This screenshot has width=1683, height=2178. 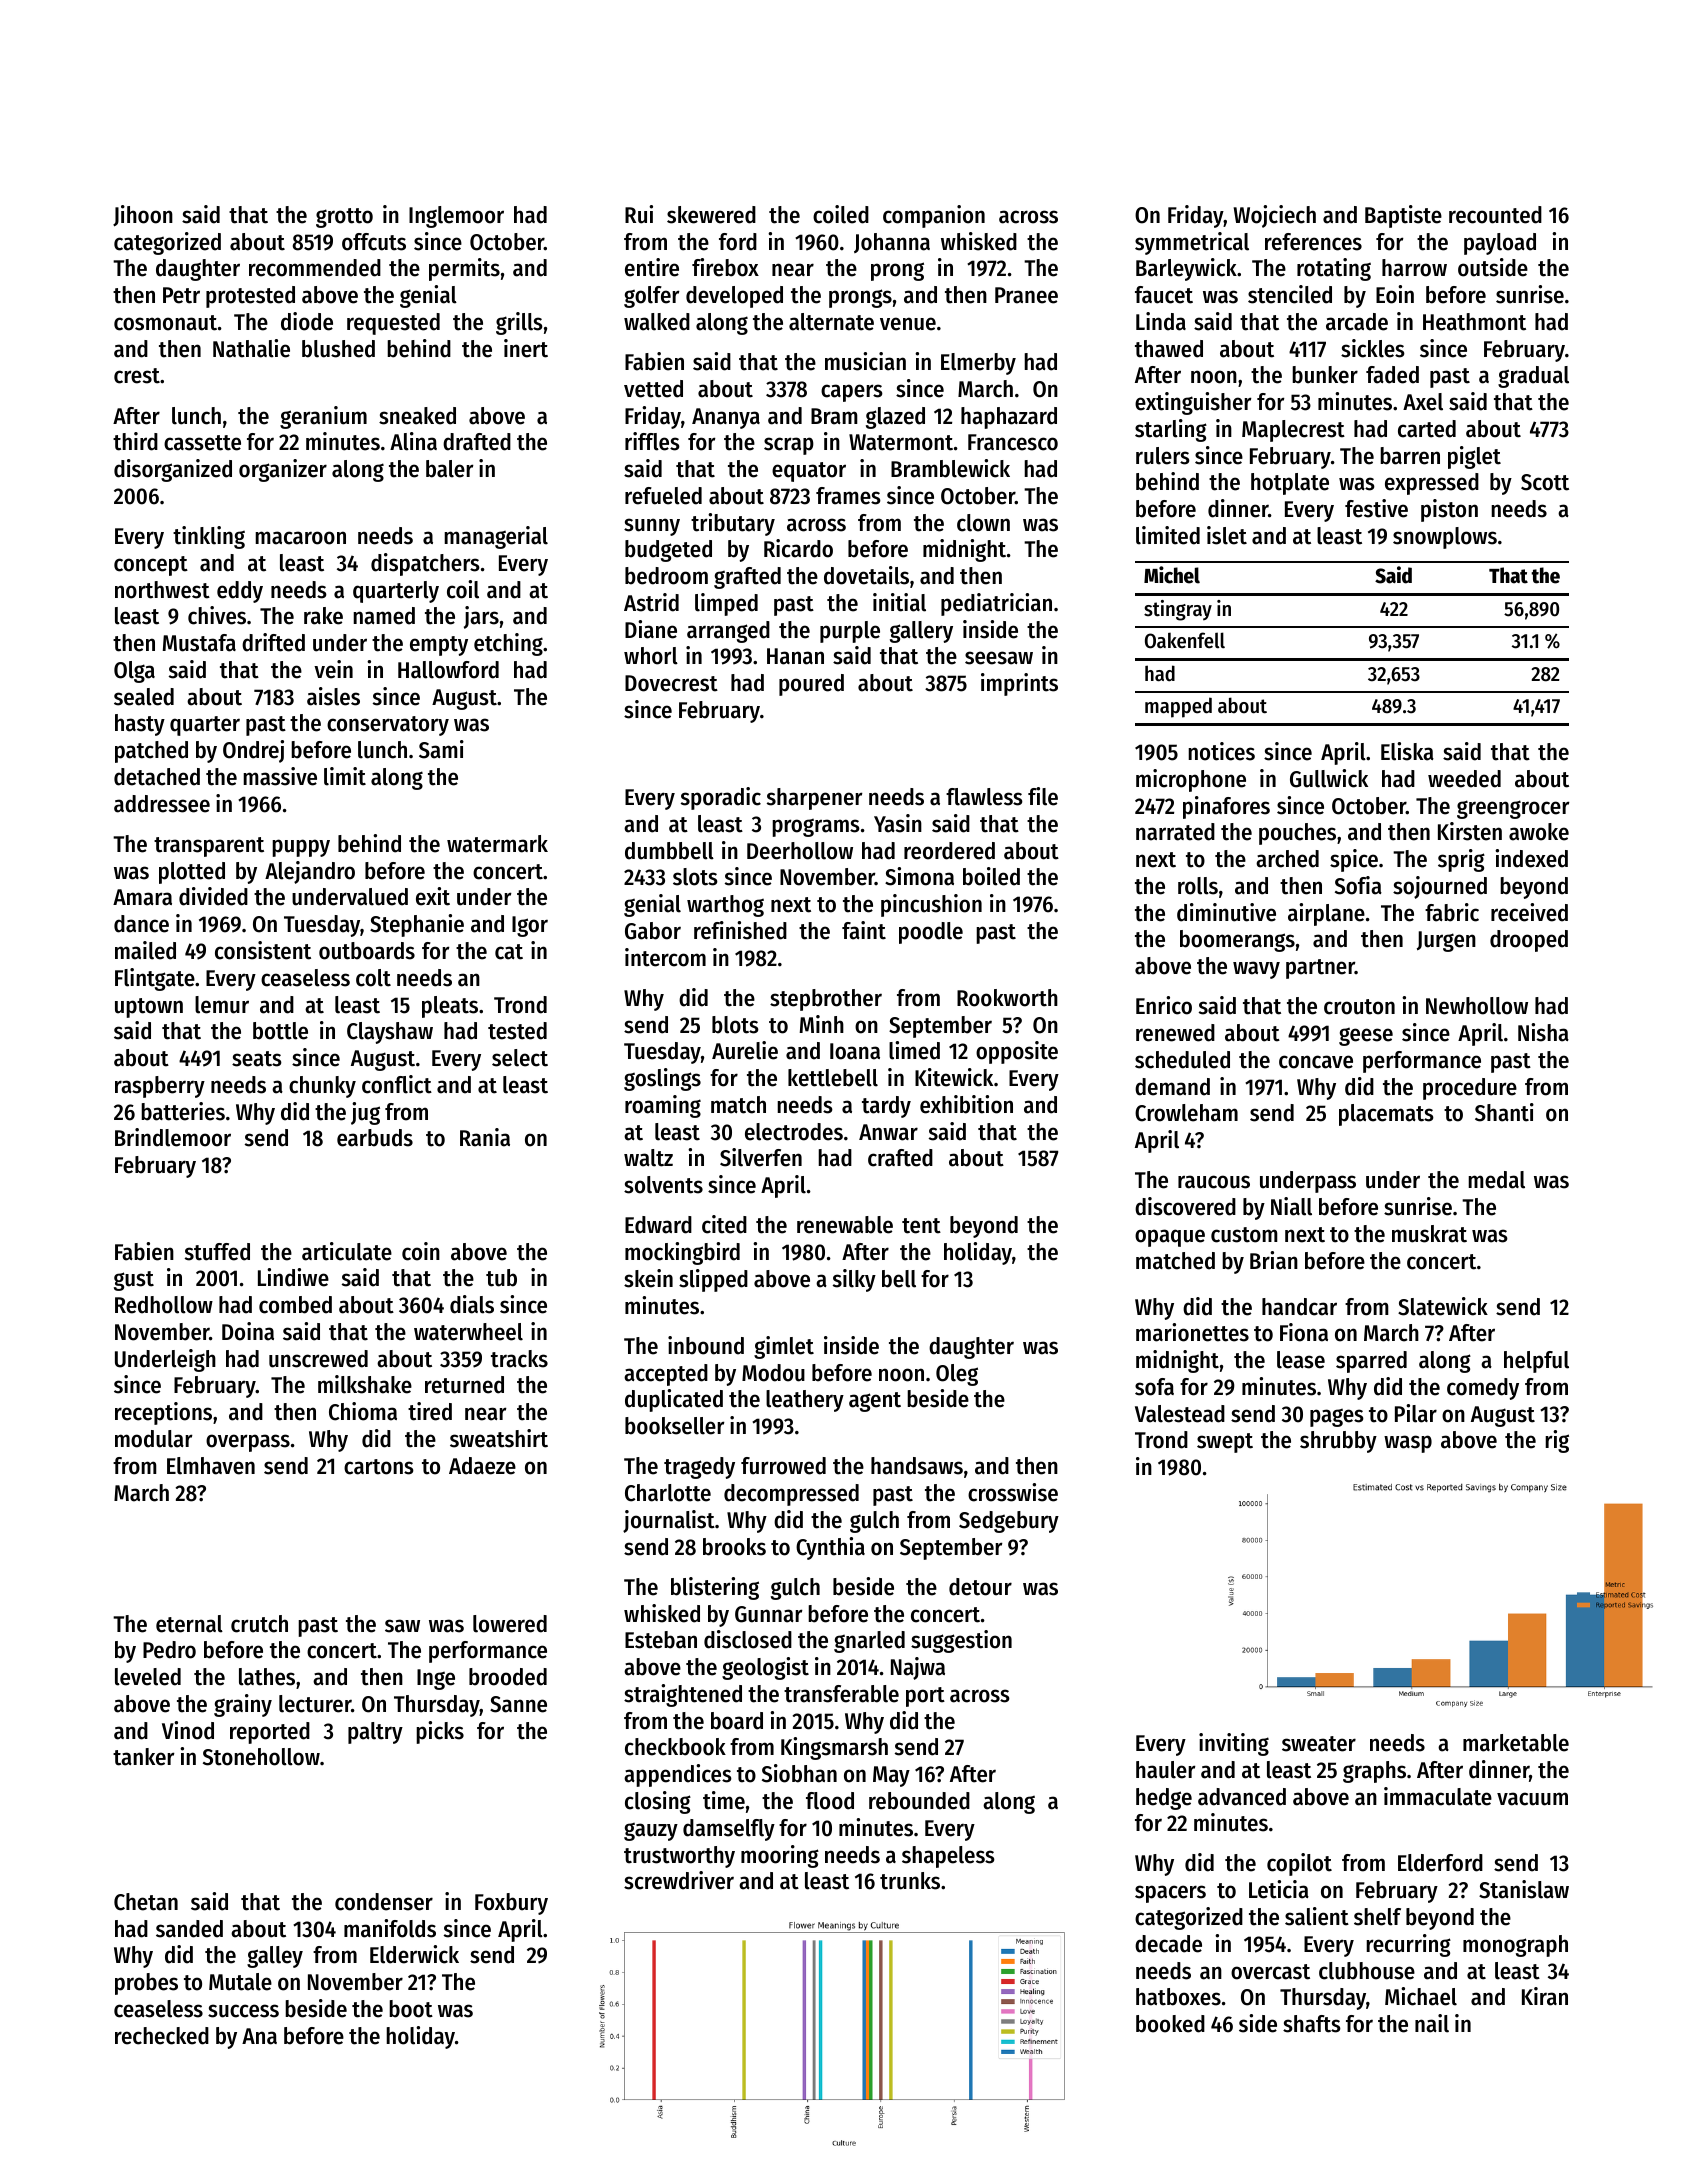 What do you see at coordinates (310, 872) in the screenshot?
I see `Alejandro` at bounding box center [310, 872].
